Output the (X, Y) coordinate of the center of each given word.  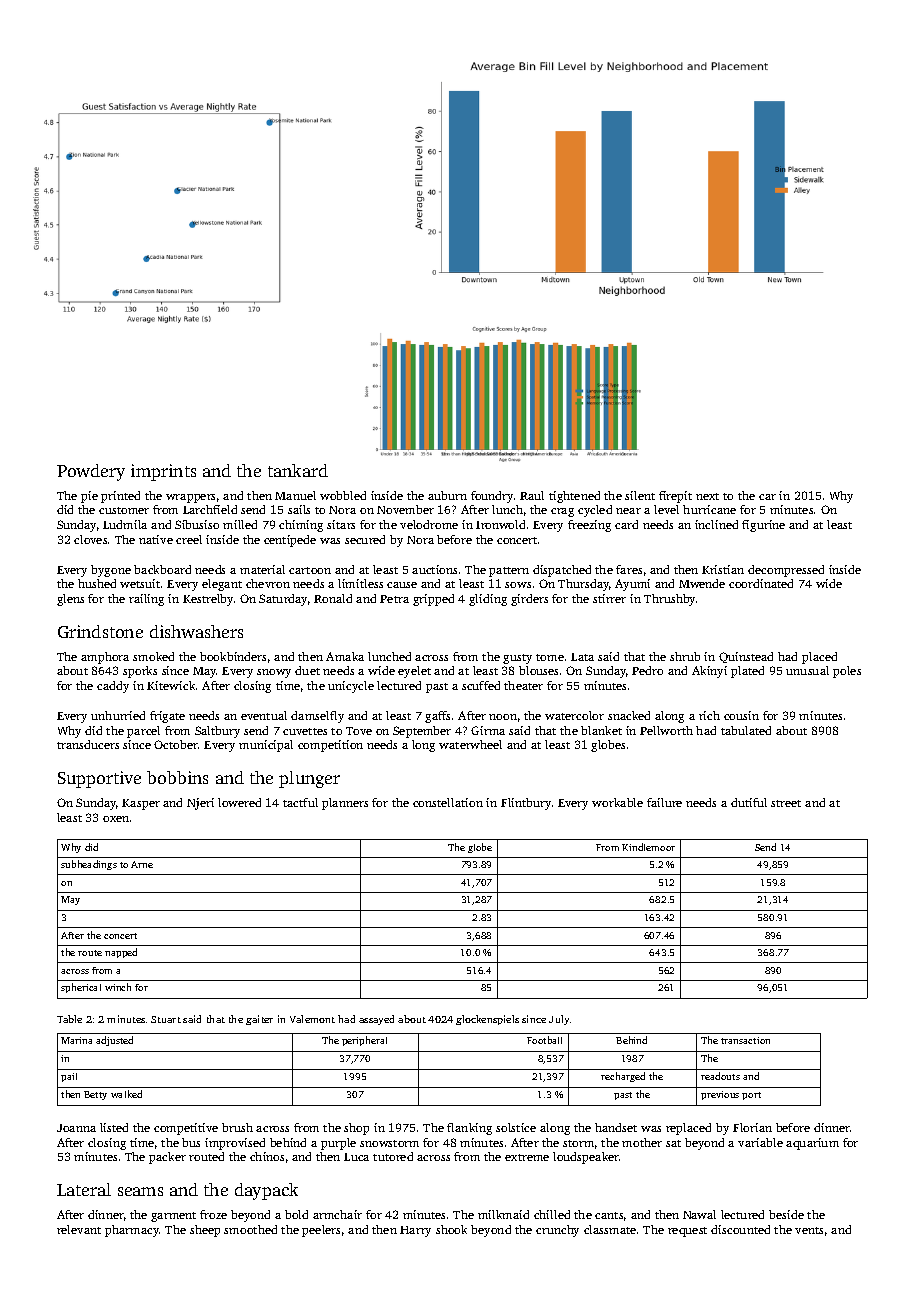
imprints (163, 472)
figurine (763, 526)
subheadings (89, 865)
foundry (492, 497)
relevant (79, 1229)
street (786, 803)
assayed (376, 1020)
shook (451, 1229)
